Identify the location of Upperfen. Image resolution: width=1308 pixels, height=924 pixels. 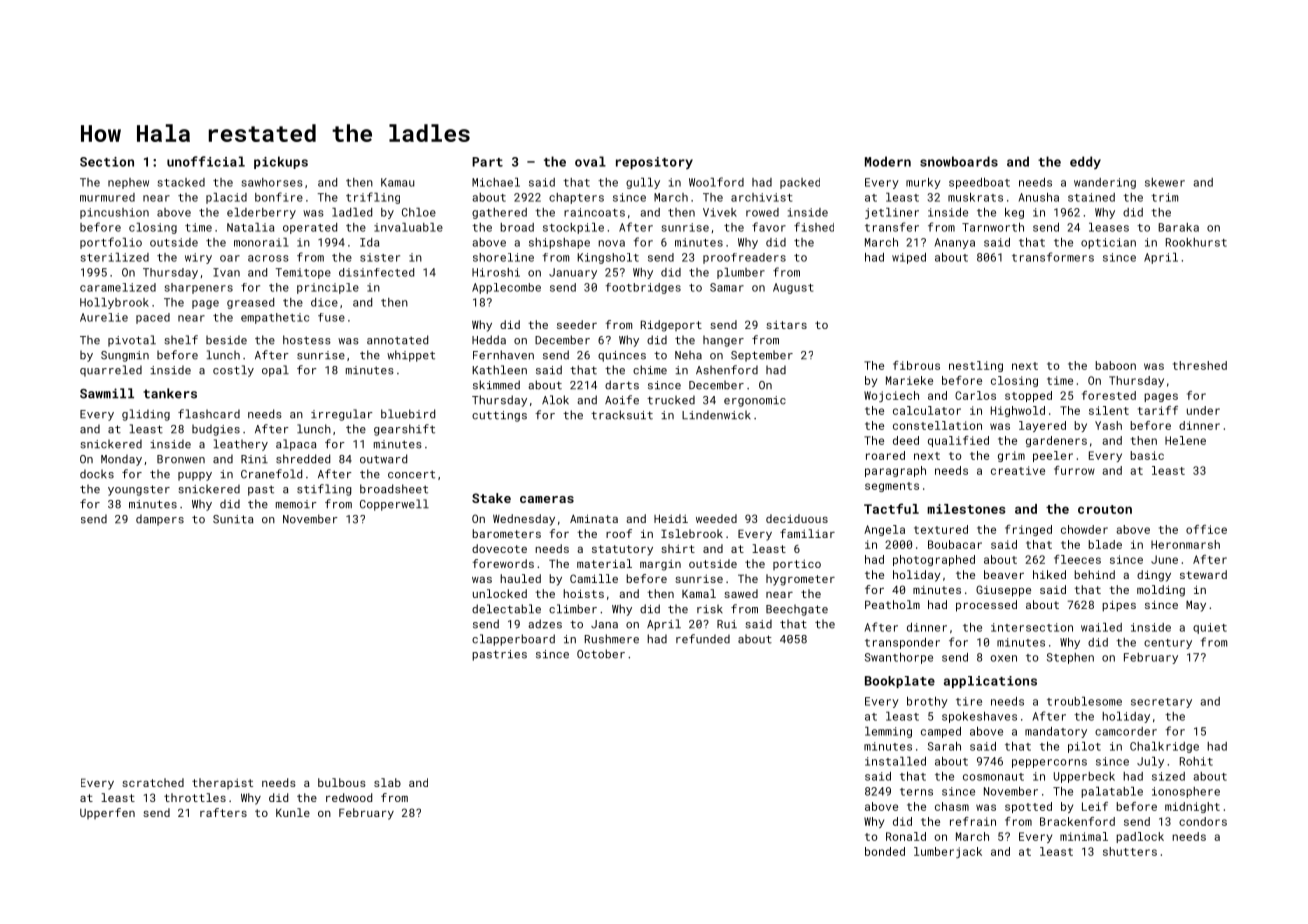
(107, 813).
